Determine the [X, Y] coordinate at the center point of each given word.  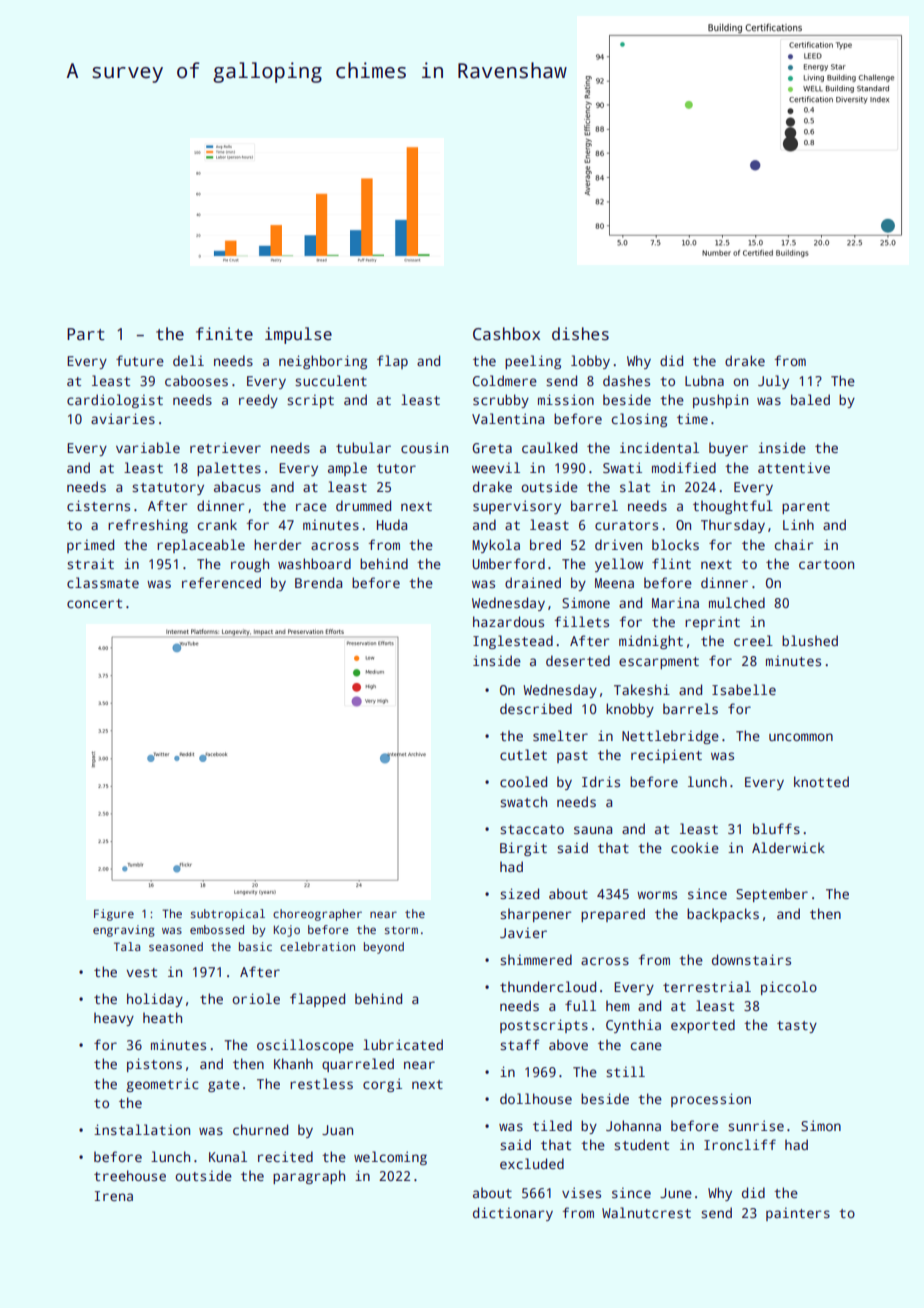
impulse [298, 335]
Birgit [523, 849]
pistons [154, 1065]
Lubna [704, 380]
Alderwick [788, 847]
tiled [552, 1125]
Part [86, 334]
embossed [217, 929]
